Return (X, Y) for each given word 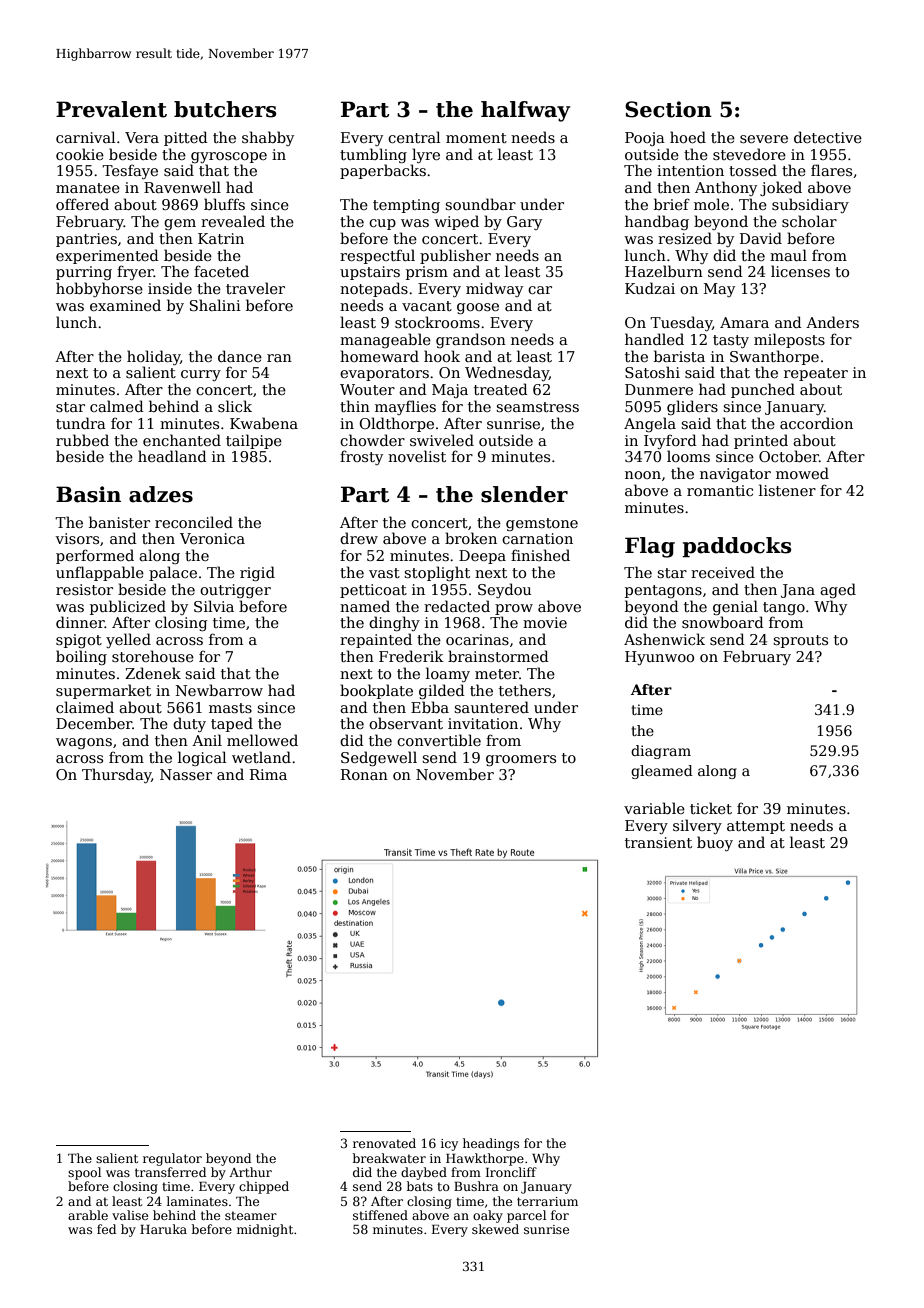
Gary (524, 223)
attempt (756, 827)
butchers (225, 109)
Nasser (186, 774)
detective (828, 137)
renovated (384, 1143)
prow (514, 609)
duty (189, 724)
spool (84, 1173)
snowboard (723, 622)
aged (838, 590)
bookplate (376, 691)
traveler (255, 288)
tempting (406, 206)
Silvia (214, 606)
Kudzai (650, 288)
